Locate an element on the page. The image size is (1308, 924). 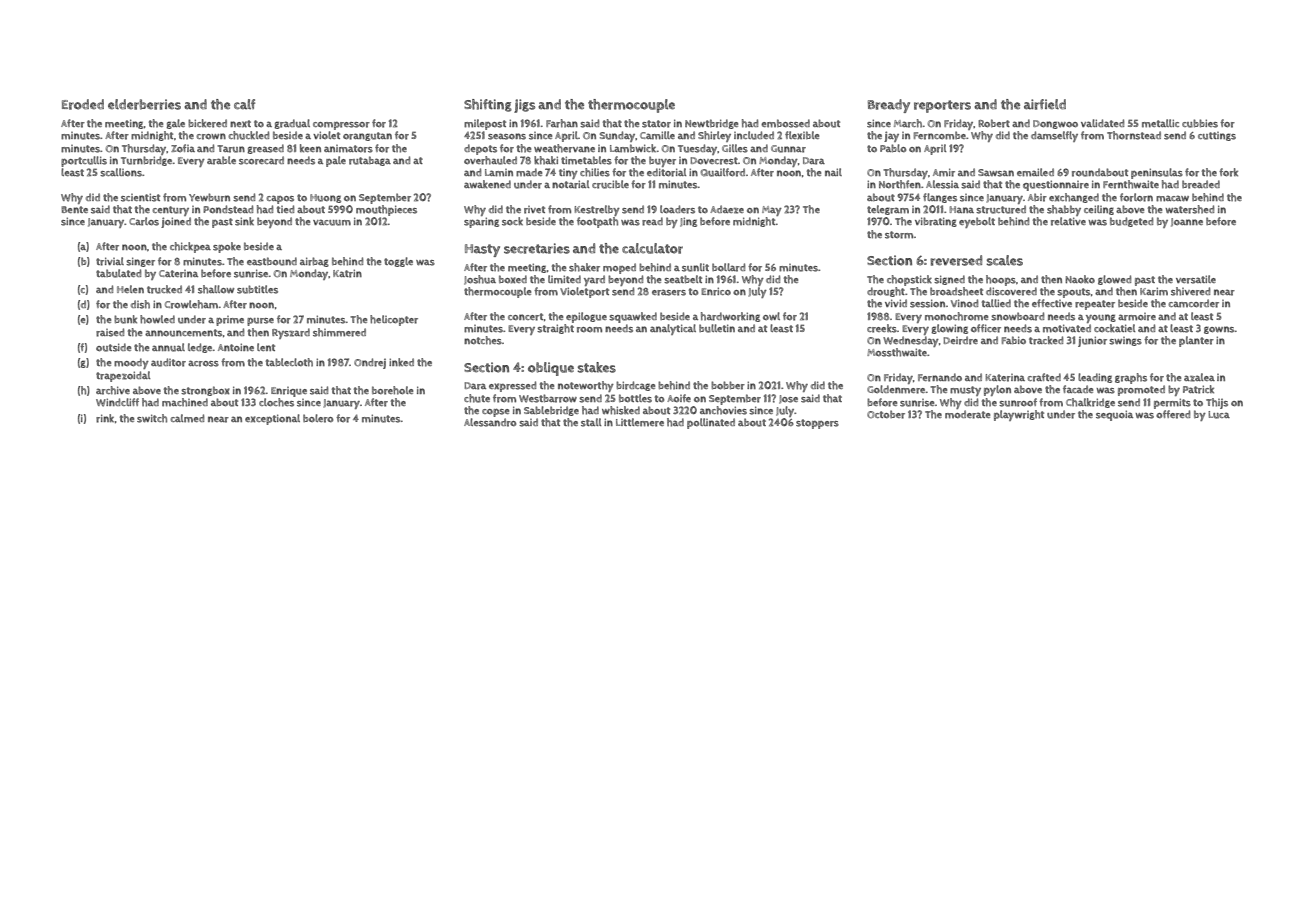
Eroded is located at coordinates (83, 104).
